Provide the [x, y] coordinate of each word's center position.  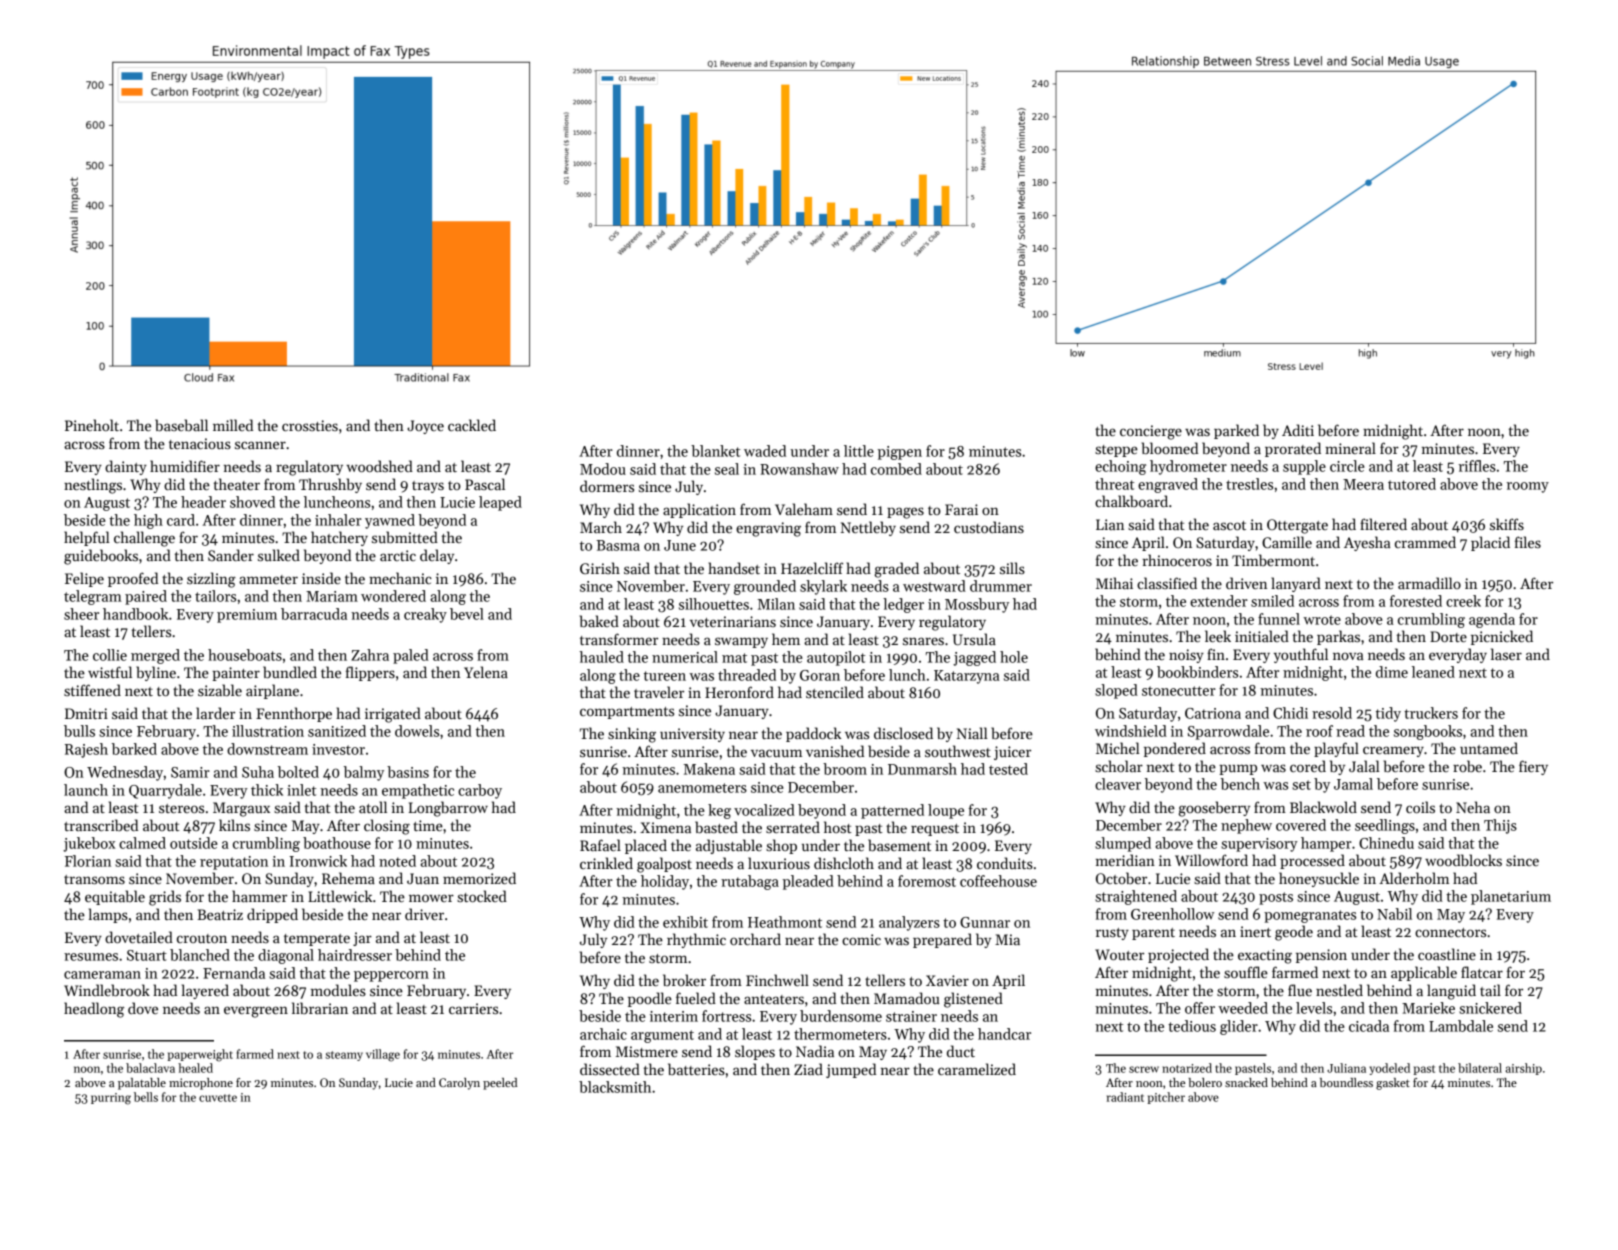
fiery [1533, 767]
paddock [813, 734]
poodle [650, 999]
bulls [79, 731]
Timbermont [1273, 560]
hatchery [339, 538]
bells [146, 1097]
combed [896, 469]
